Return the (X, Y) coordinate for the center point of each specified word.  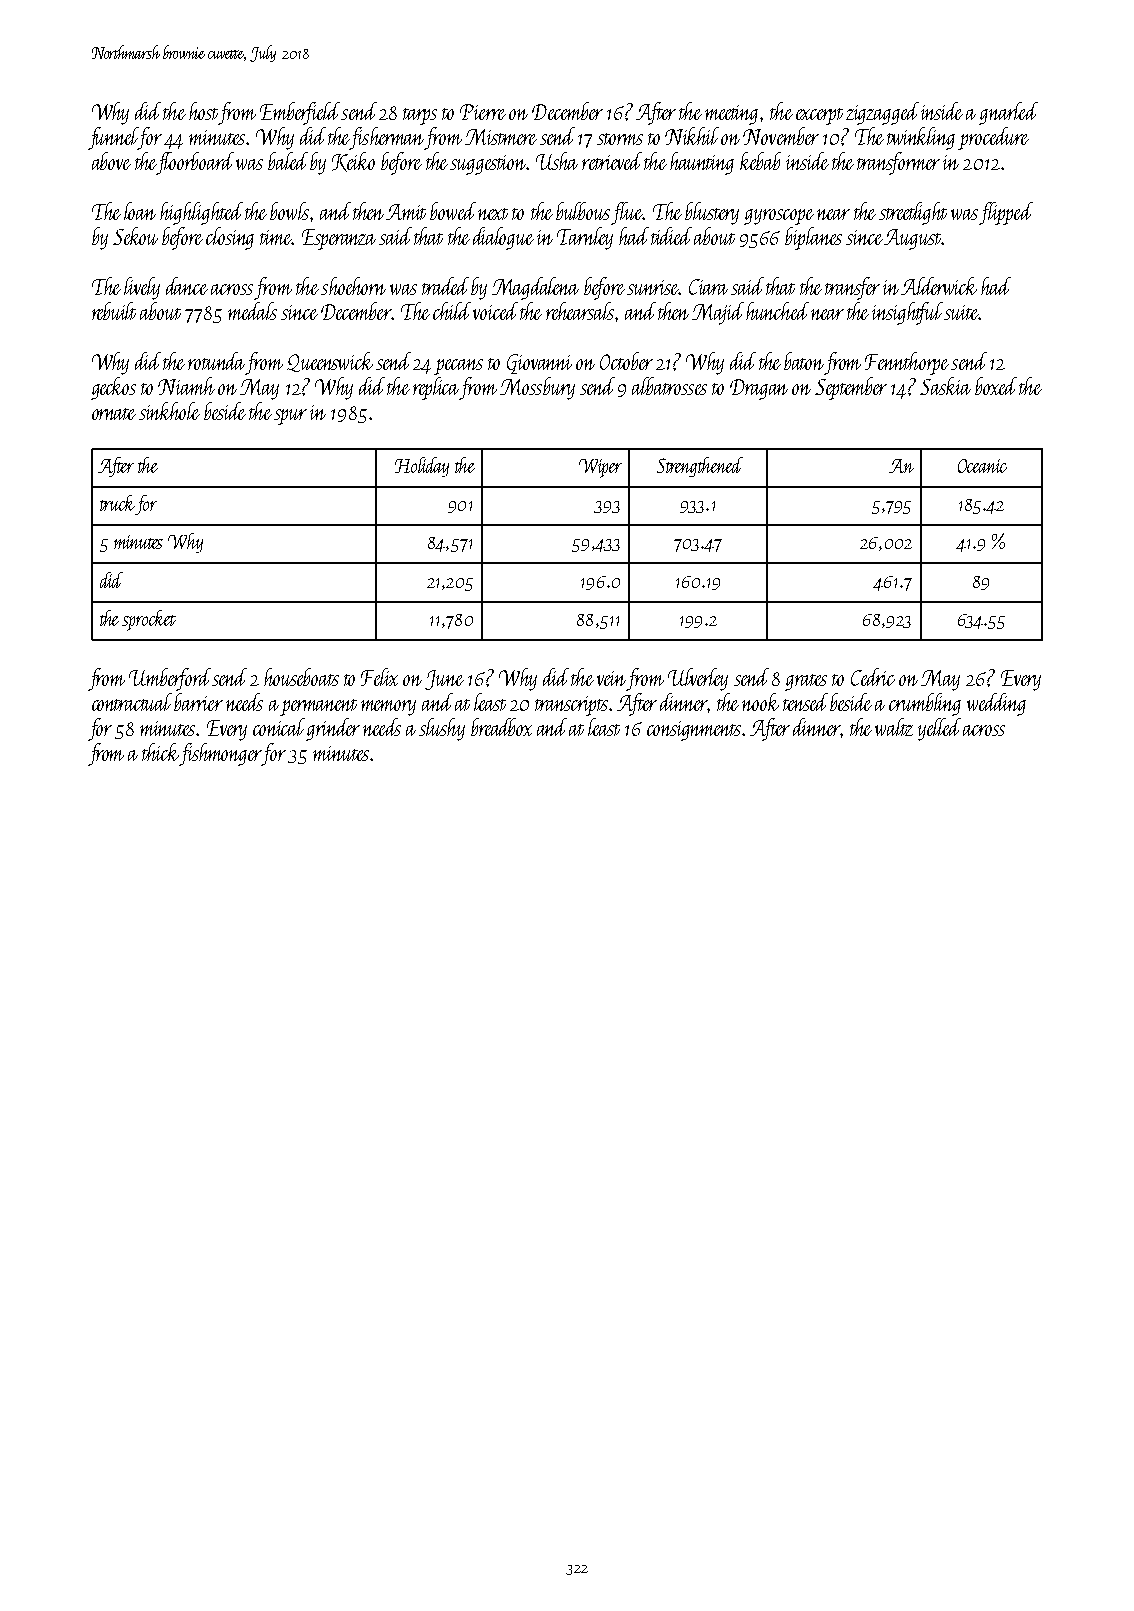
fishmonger (221, 754)
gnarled (1008, 113)
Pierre (483, 112)
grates (806, 682)
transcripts (571, 706)
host (203, 111)
